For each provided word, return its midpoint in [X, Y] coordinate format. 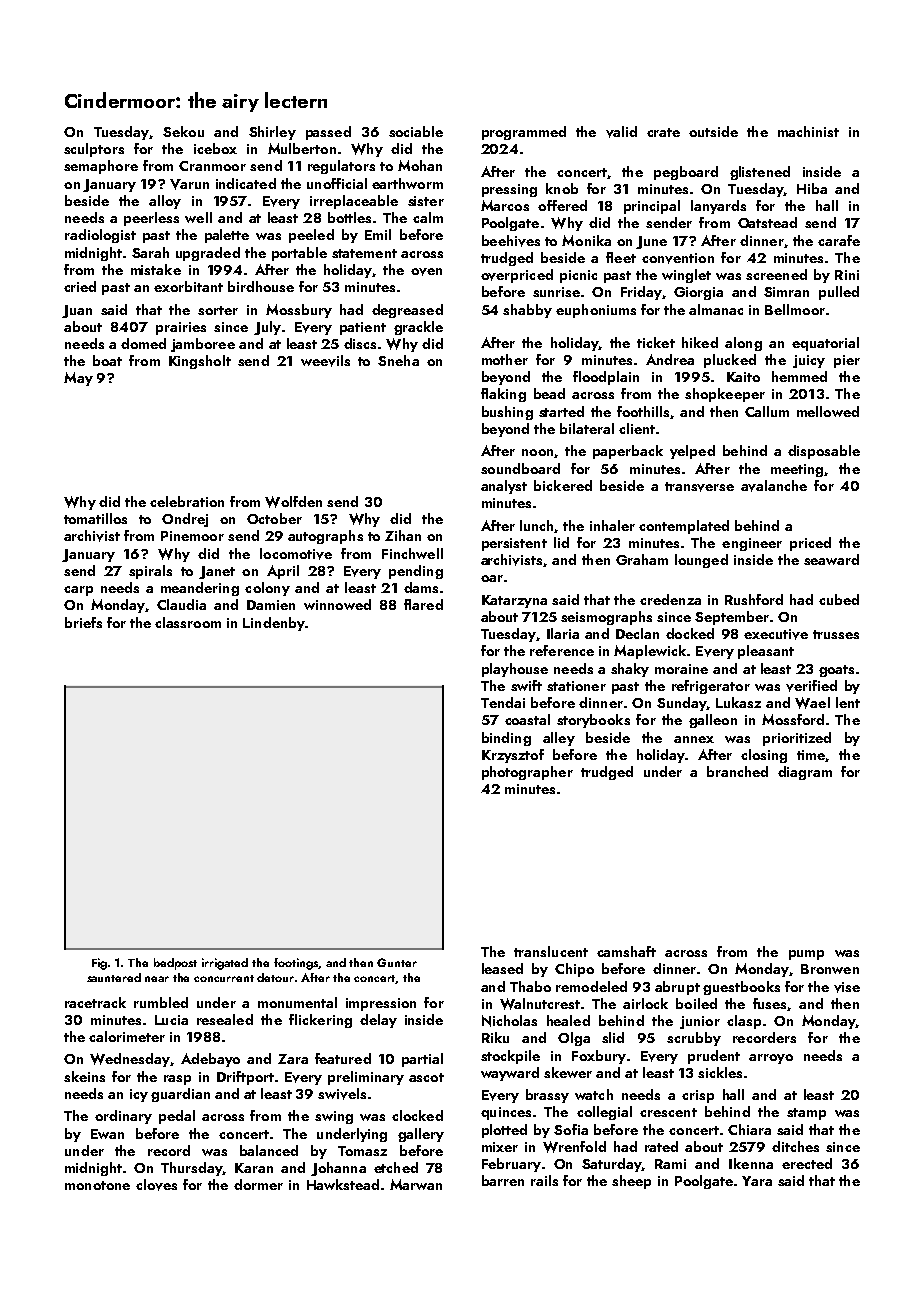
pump [806, 955]
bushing [507, 413]
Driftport [245, 1078]
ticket [656, 342]
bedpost [175, 964]
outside [713, 131]
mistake [156, 269]
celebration [187, 501]
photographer [527, 773]
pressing [509, 190]
